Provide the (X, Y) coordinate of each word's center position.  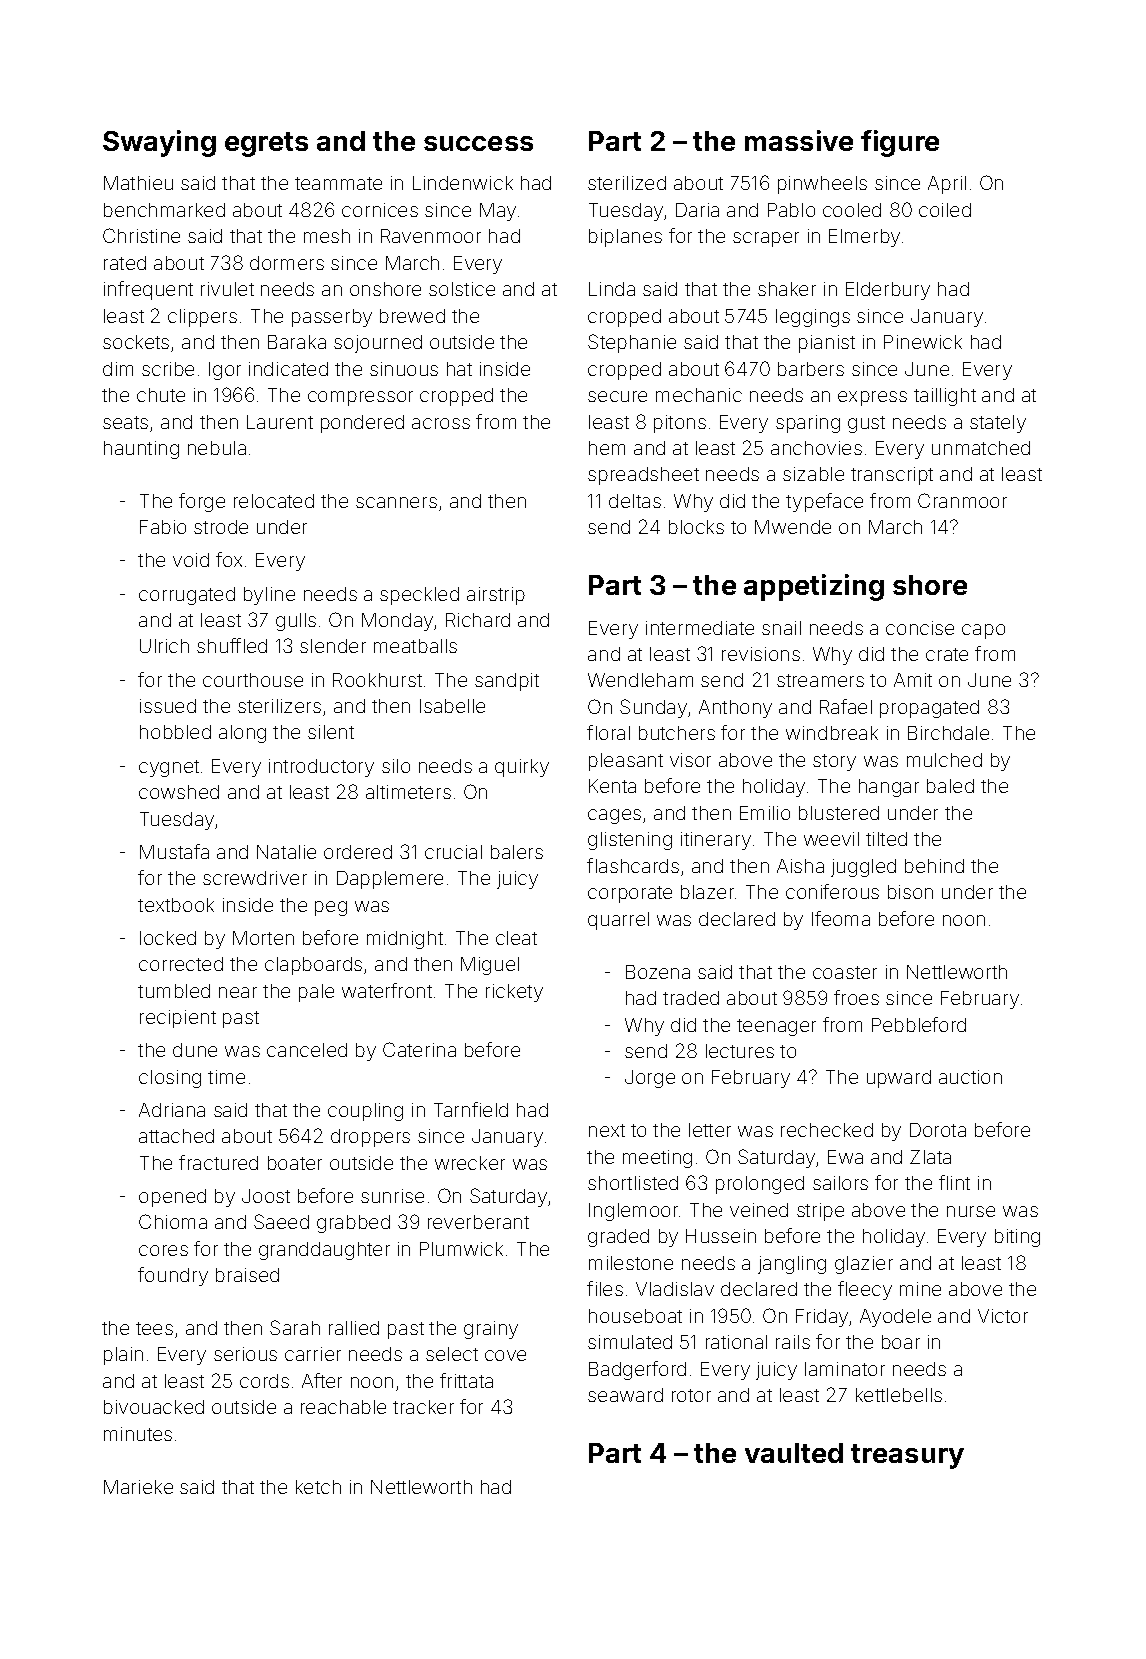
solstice (462, 289)
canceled (307, 1050)
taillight (945, 397)
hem (607, 448)
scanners (396, 502)
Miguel (490, 966)
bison (910, 892)
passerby (332, 318)
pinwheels (822, 185)
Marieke (138, 1487)
